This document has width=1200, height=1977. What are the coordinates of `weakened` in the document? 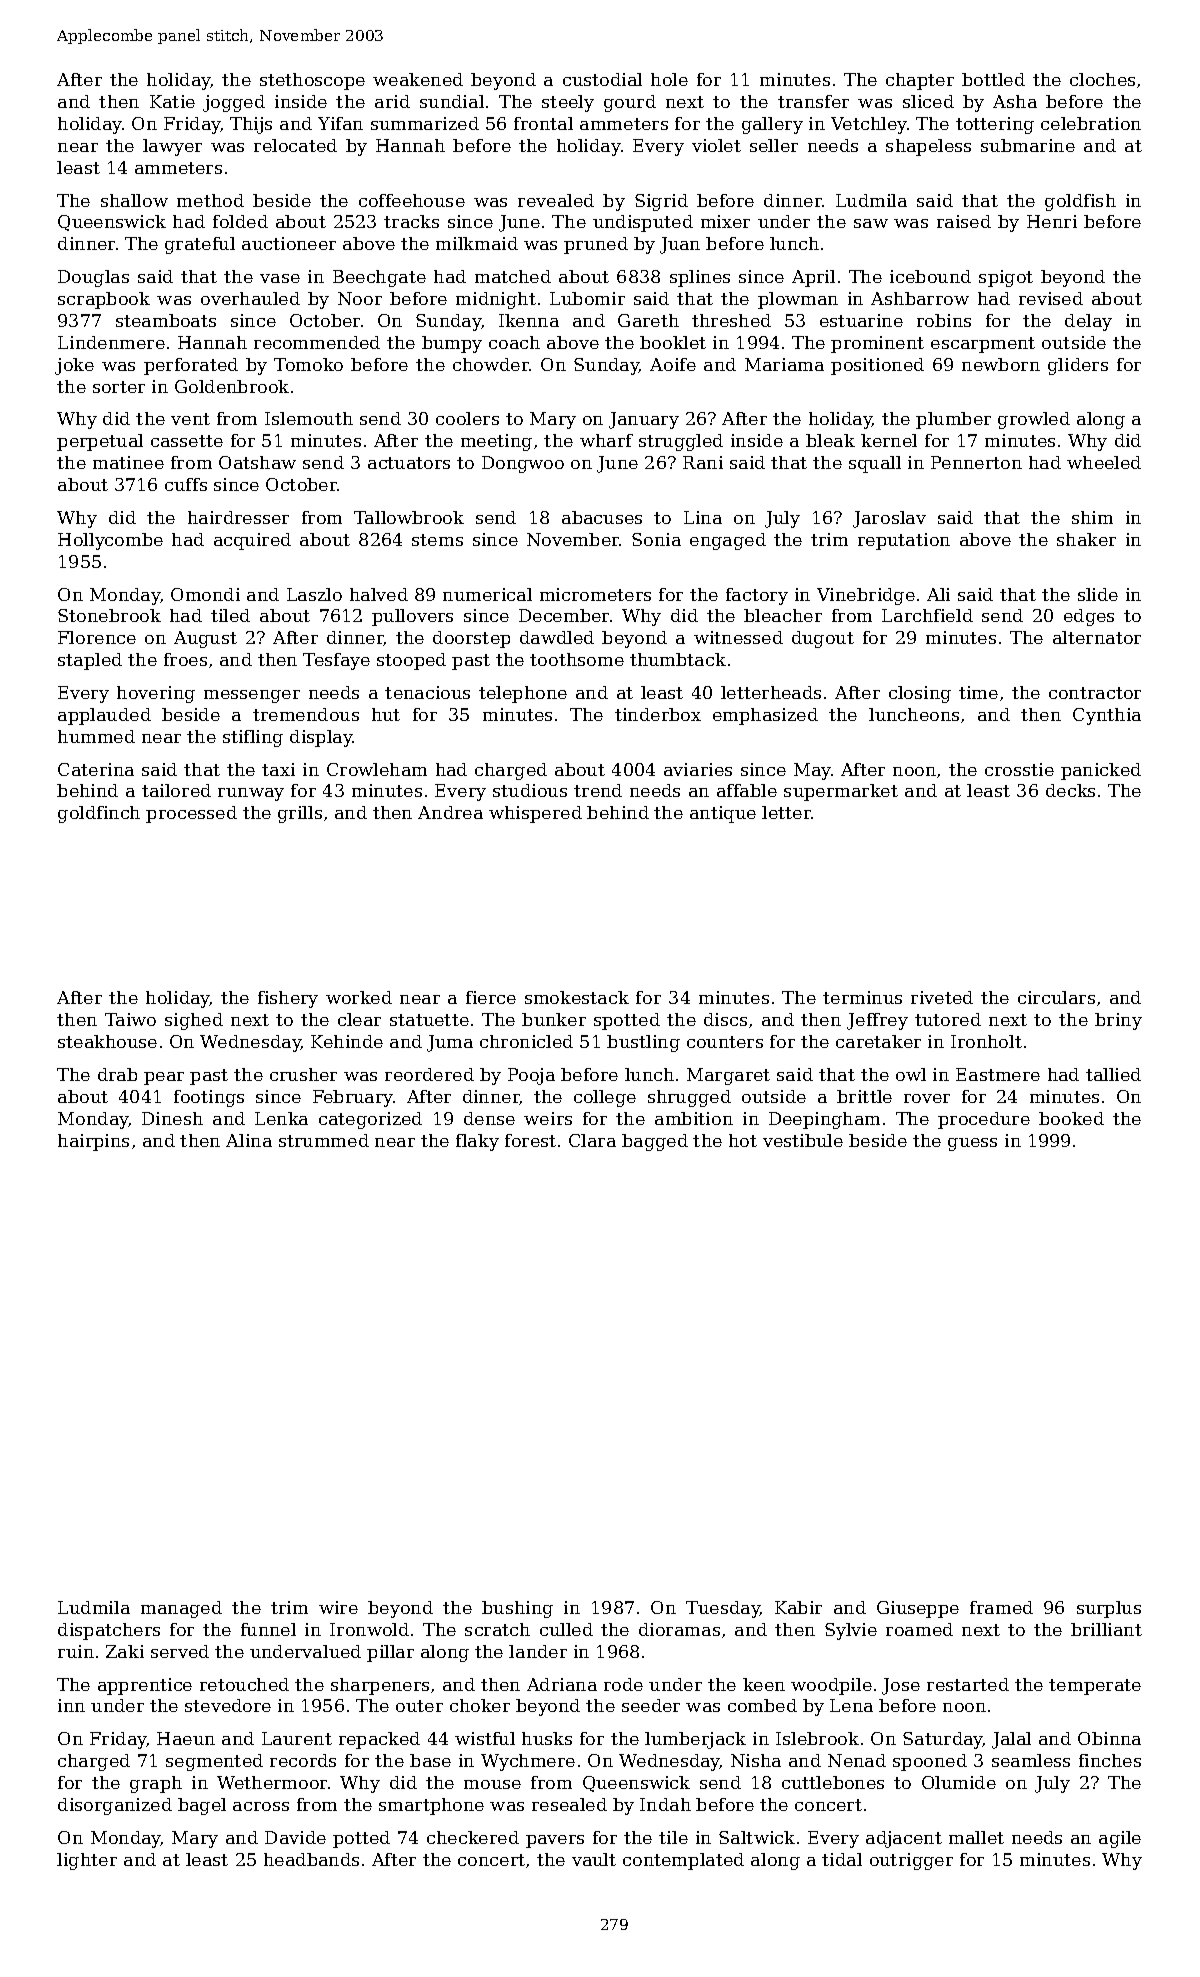 It's located at (418, 79).
